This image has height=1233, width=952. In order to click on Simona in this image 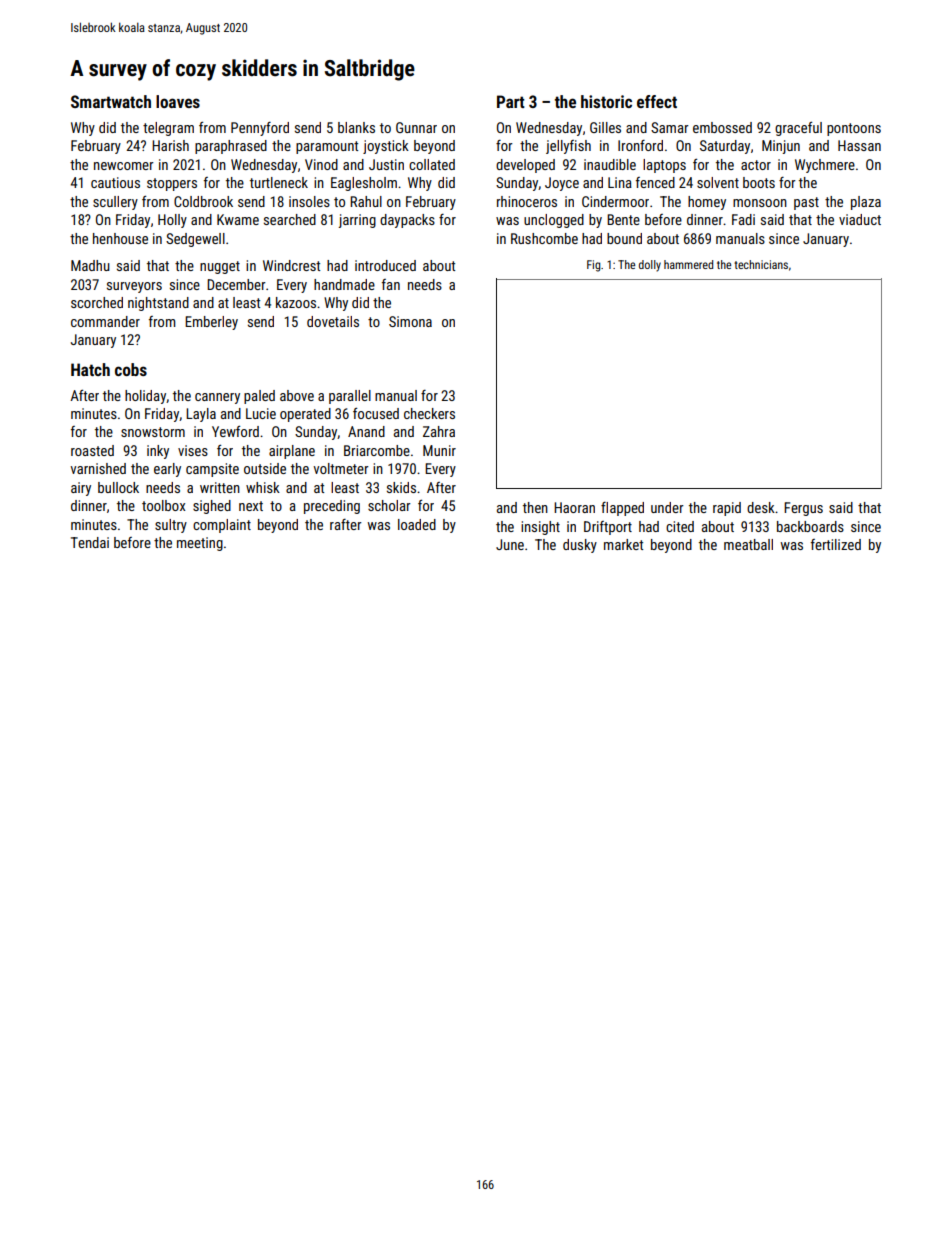, I will do `click(410, 321)`.
